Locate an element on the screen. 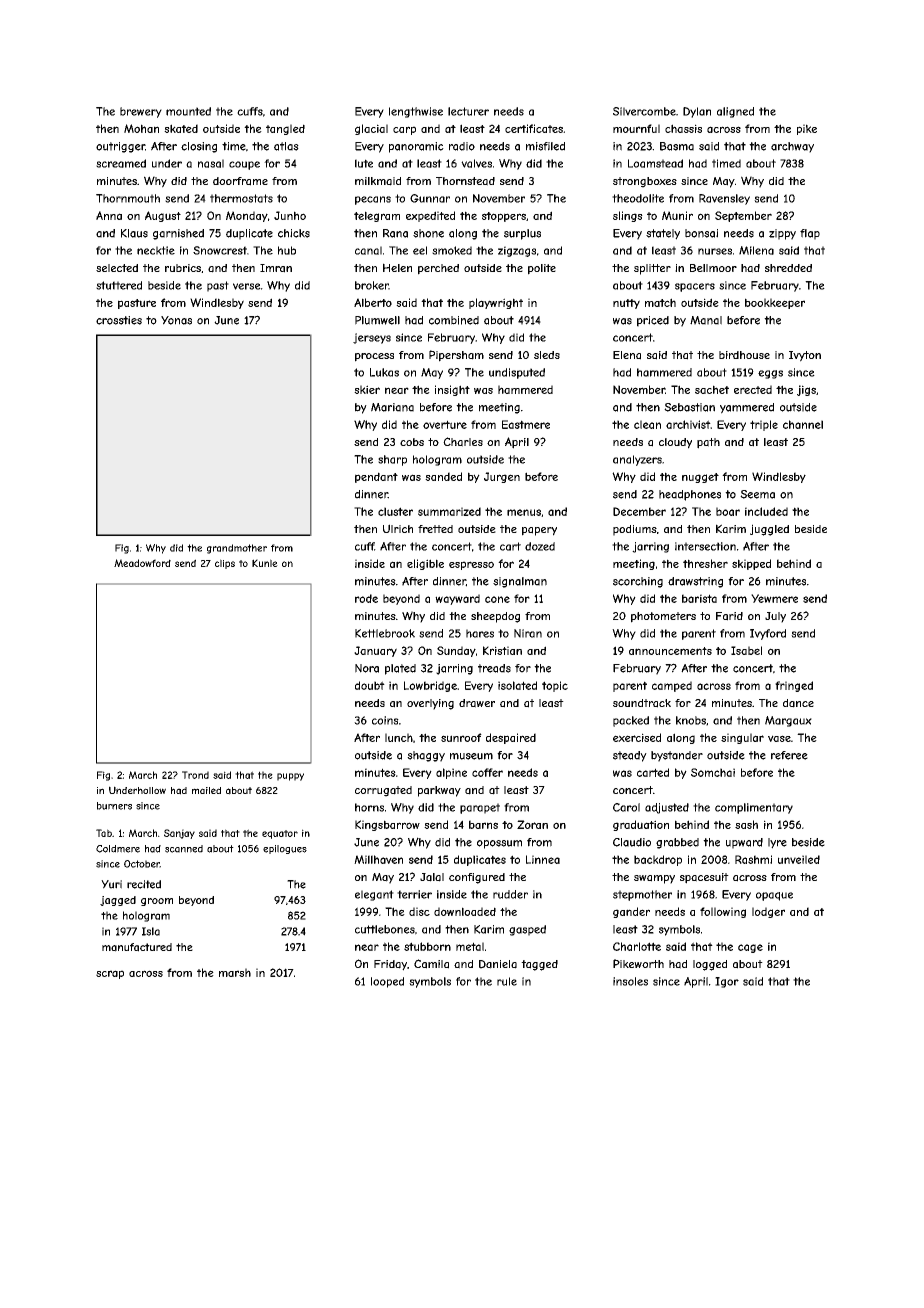  Meadowford is located at coordinates (142, 563).
